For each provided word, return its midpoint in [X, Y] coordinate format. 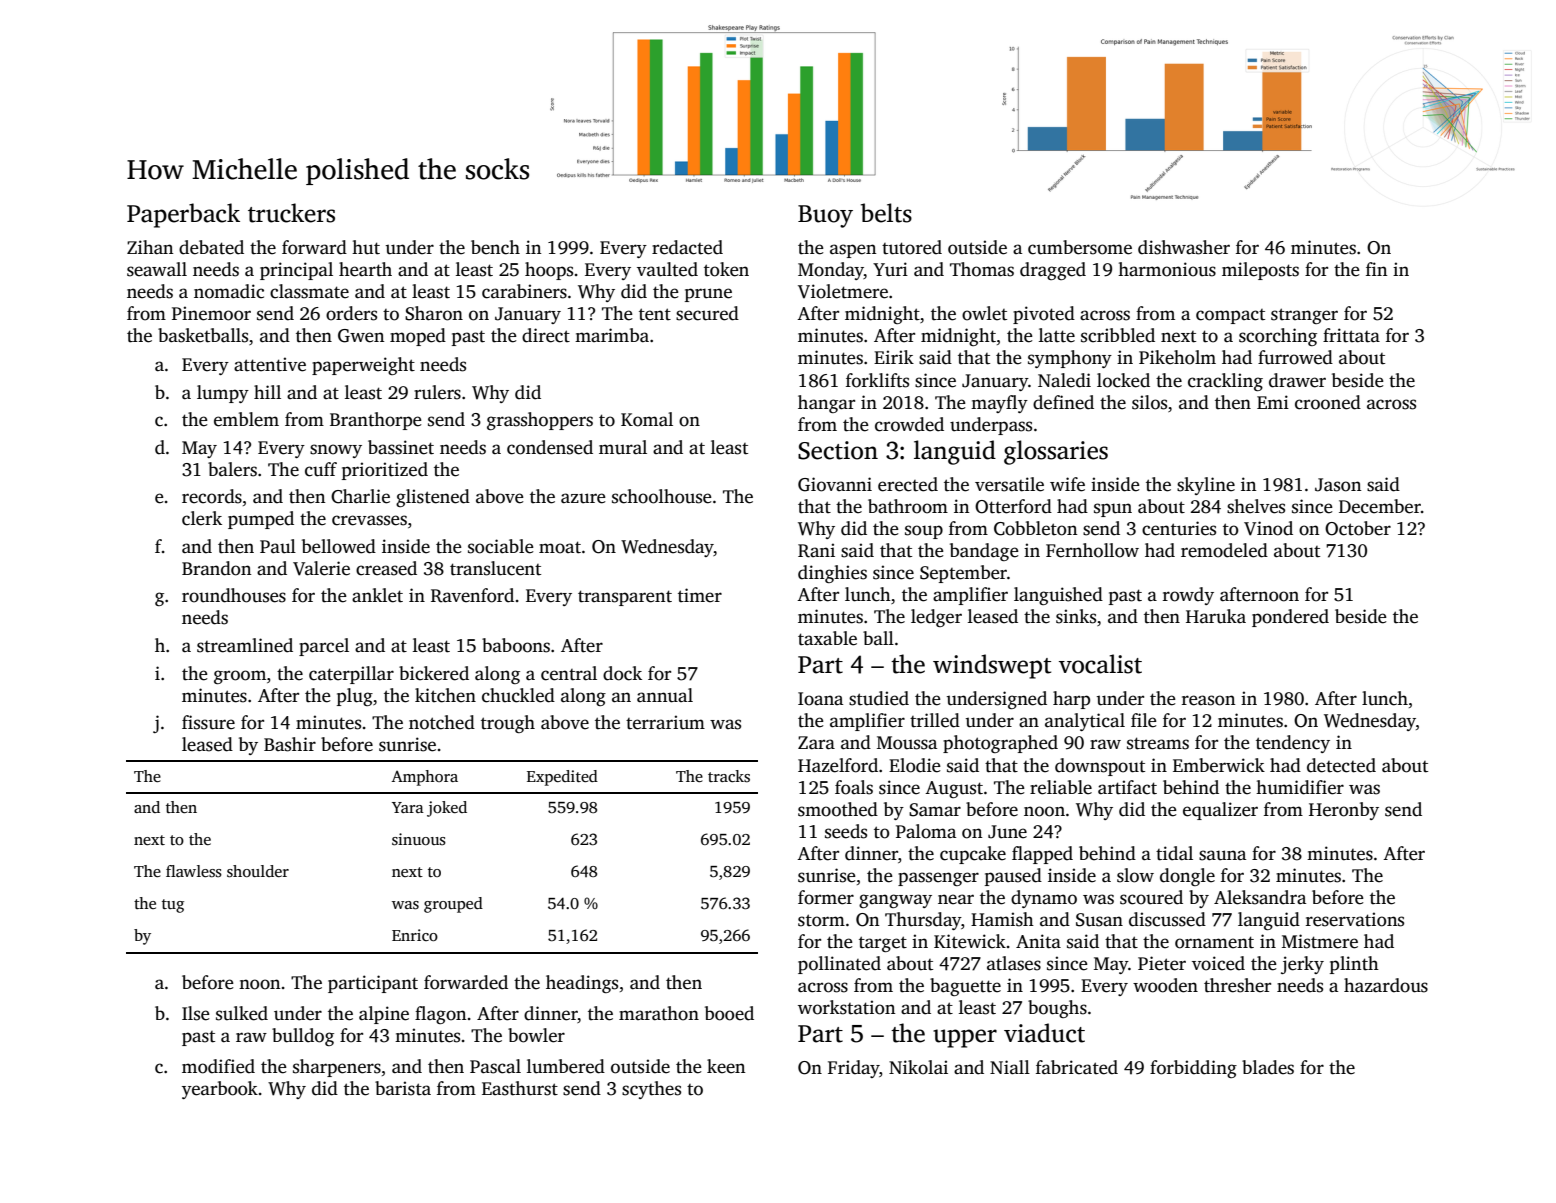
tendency [1293, 744]
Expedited [562, 778]
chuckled [518, 695]
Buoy [825, 216]
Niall [1010, 1067]
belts [886, 213]
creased [386, 568]
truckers [291, 213]
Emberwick [1219, 765]
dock [622, 673]
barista [403, 1088]
